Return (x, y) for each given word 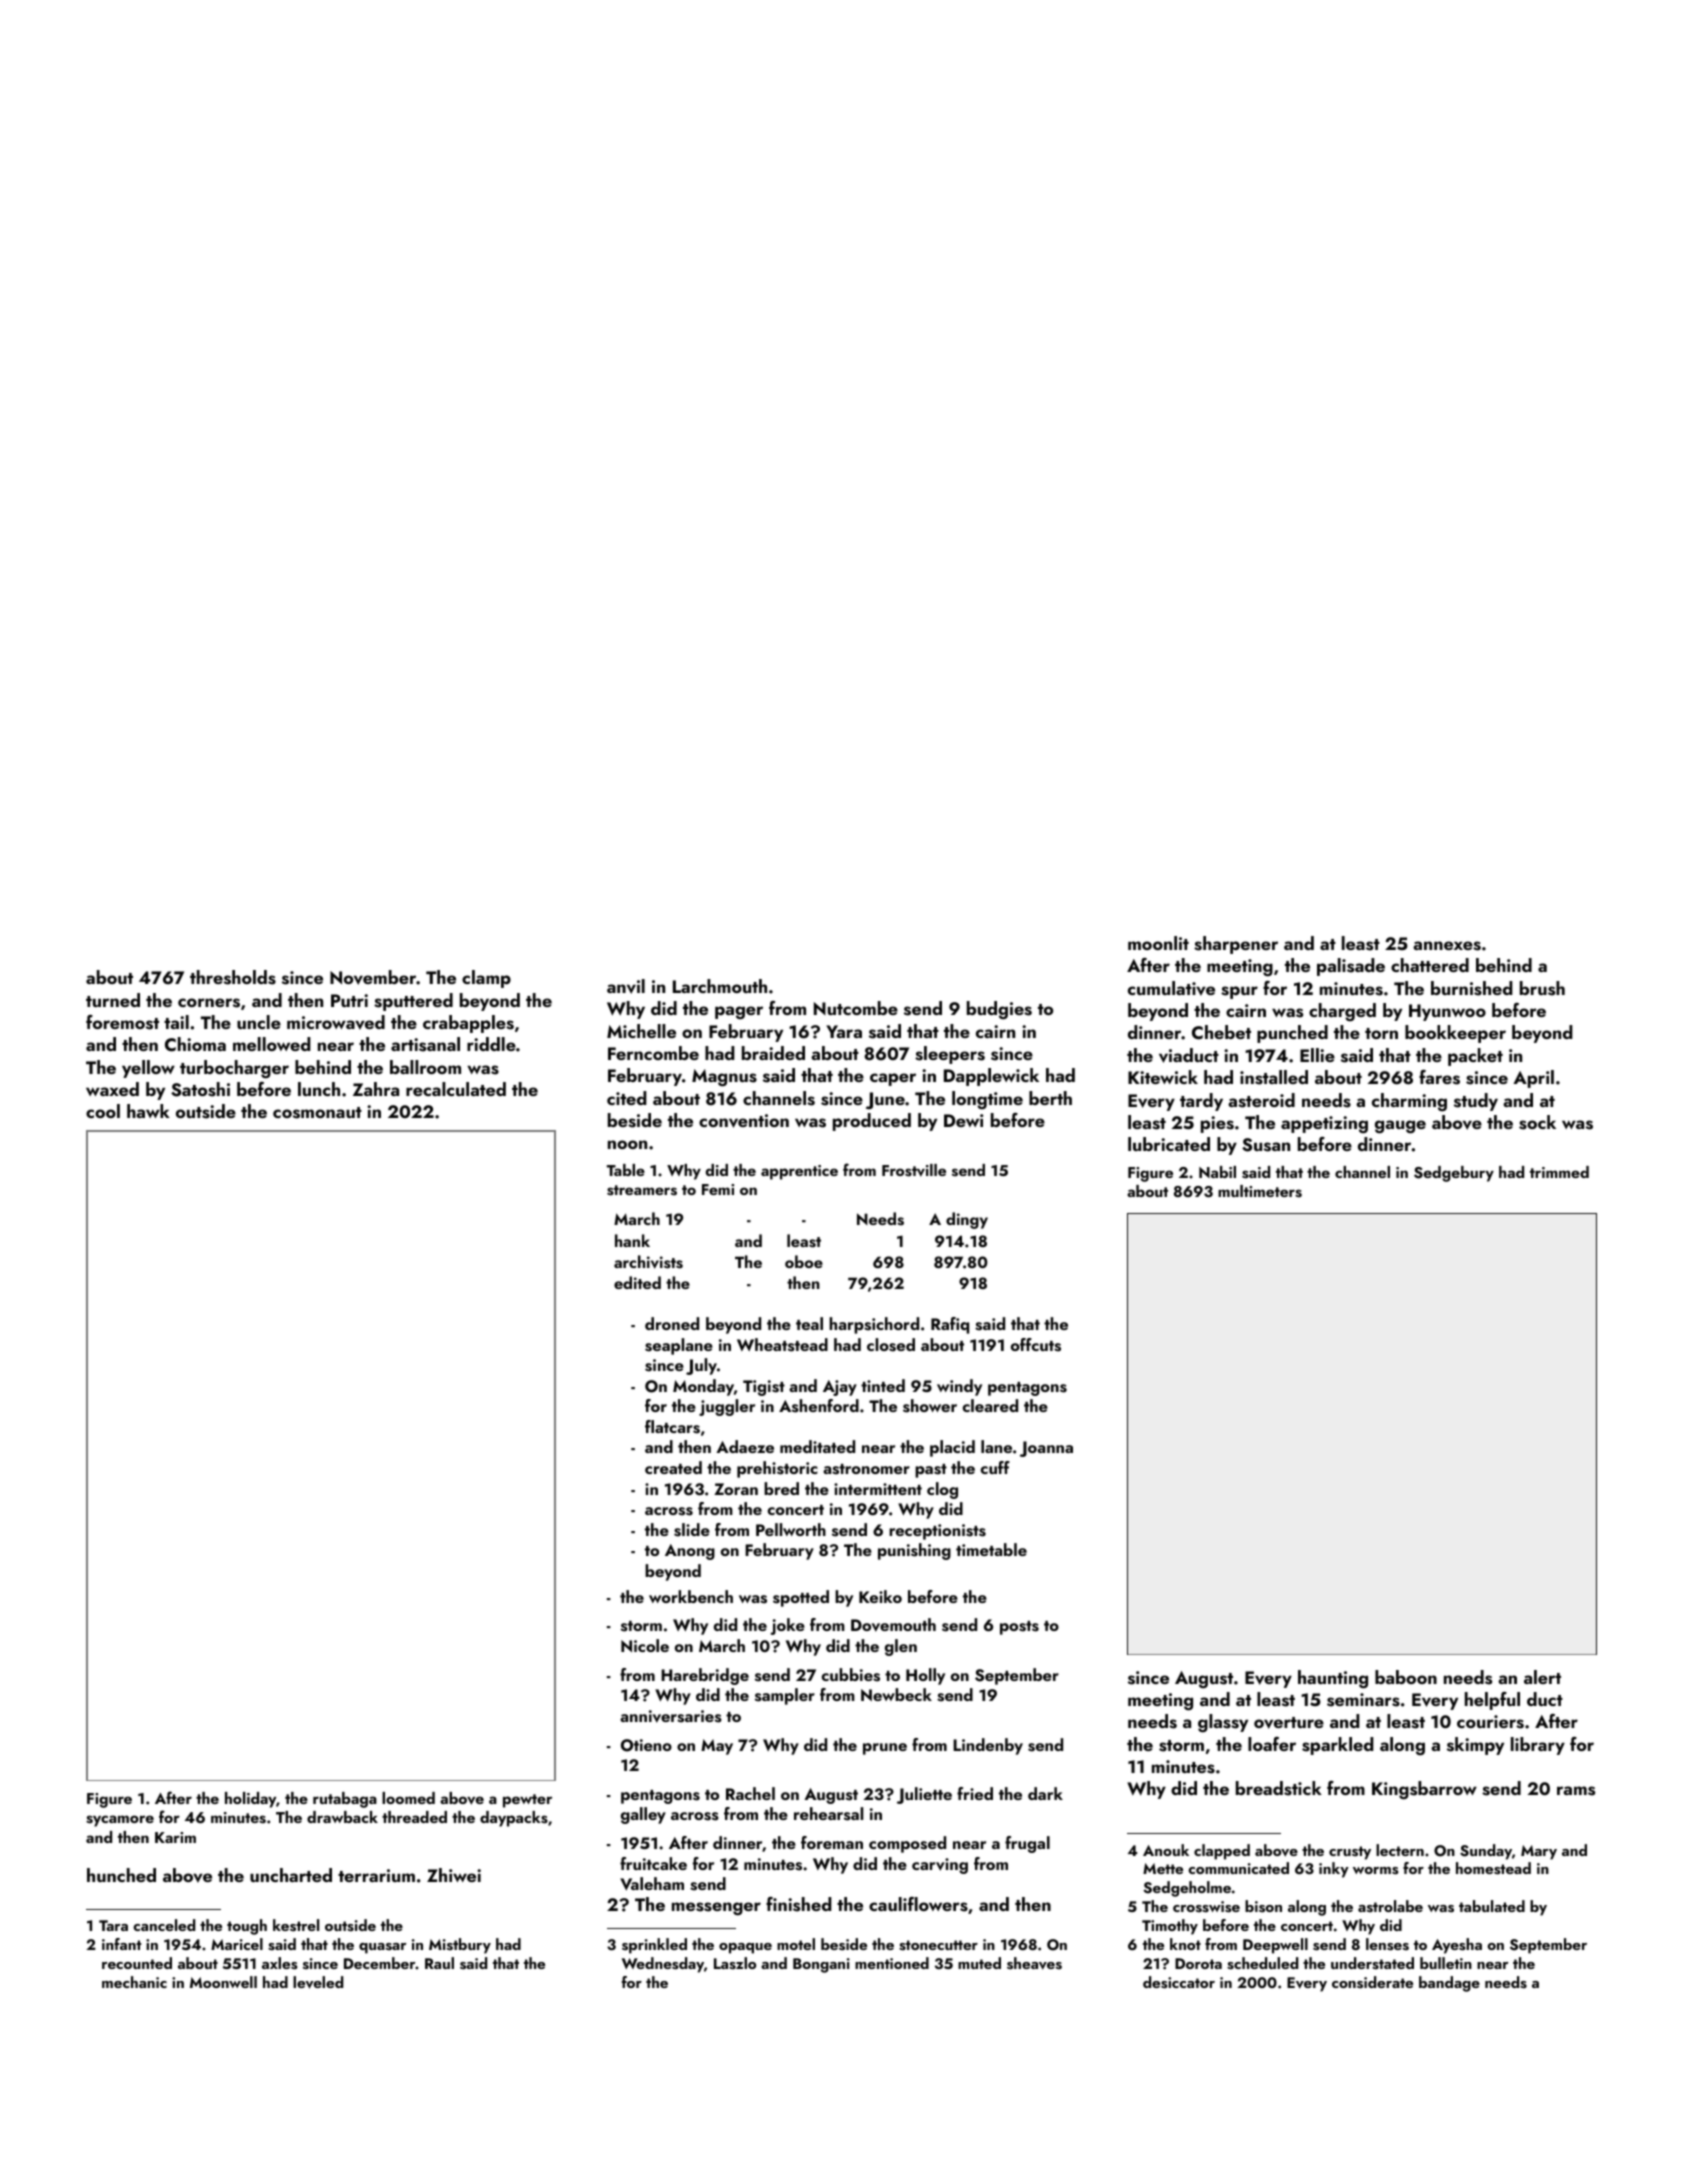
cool (103, 1111)
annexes (1447, 946)
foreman (832, 1842)
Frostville (914, 1170)
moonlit (1158, 943)
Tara (113, 1925)
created (673, 1467)
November (373, 977)
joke (788, 1626)
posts (1019, 1628)
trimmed (1559, 1172)
